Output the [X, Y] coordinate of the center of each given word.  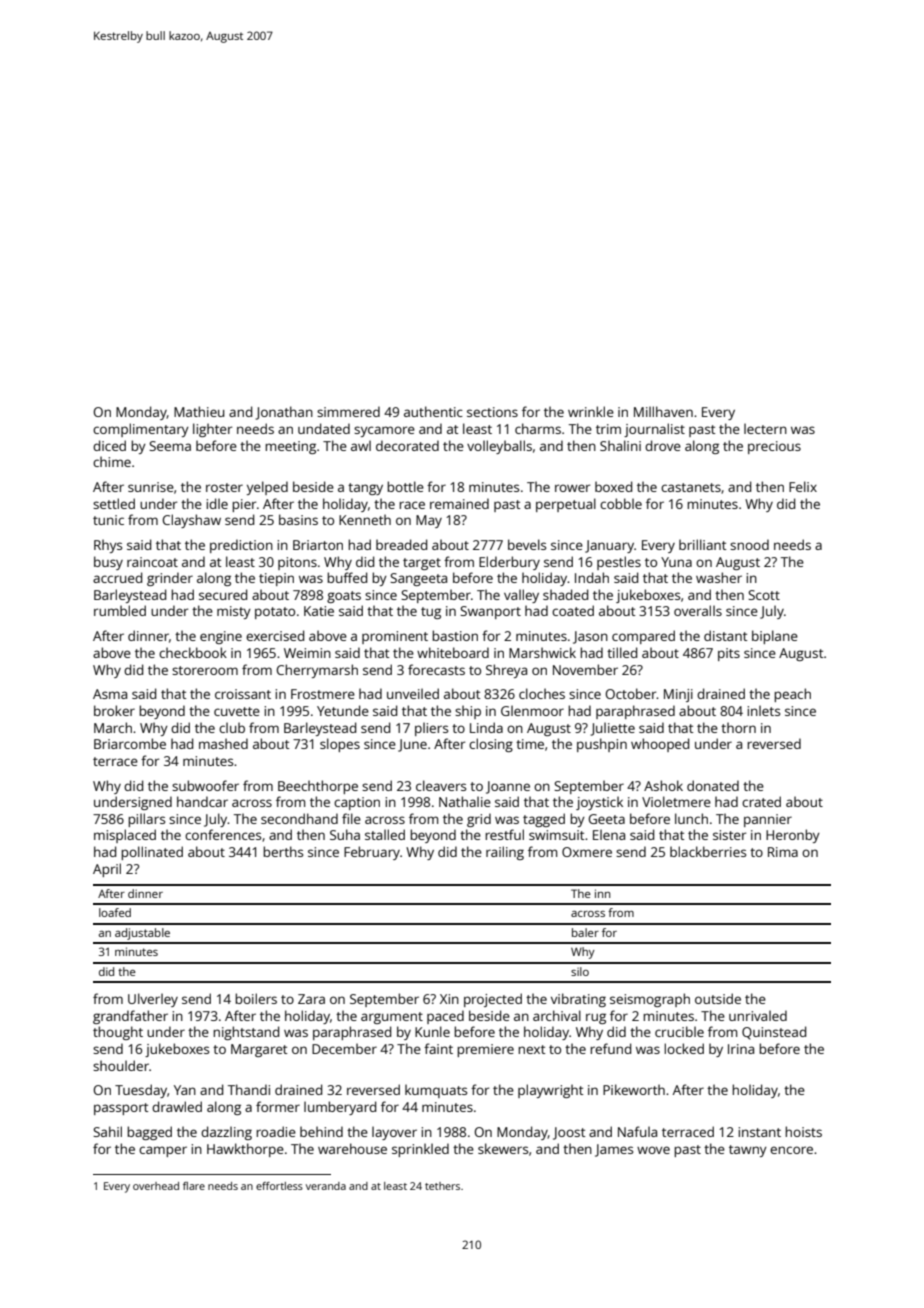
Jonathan [284, 413]
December [344, 1048]
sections [492, 412]
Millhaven [663, 411]
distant [726, 635]
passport [121, 1109]
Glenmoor [532, 710]
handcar [202, 801]
